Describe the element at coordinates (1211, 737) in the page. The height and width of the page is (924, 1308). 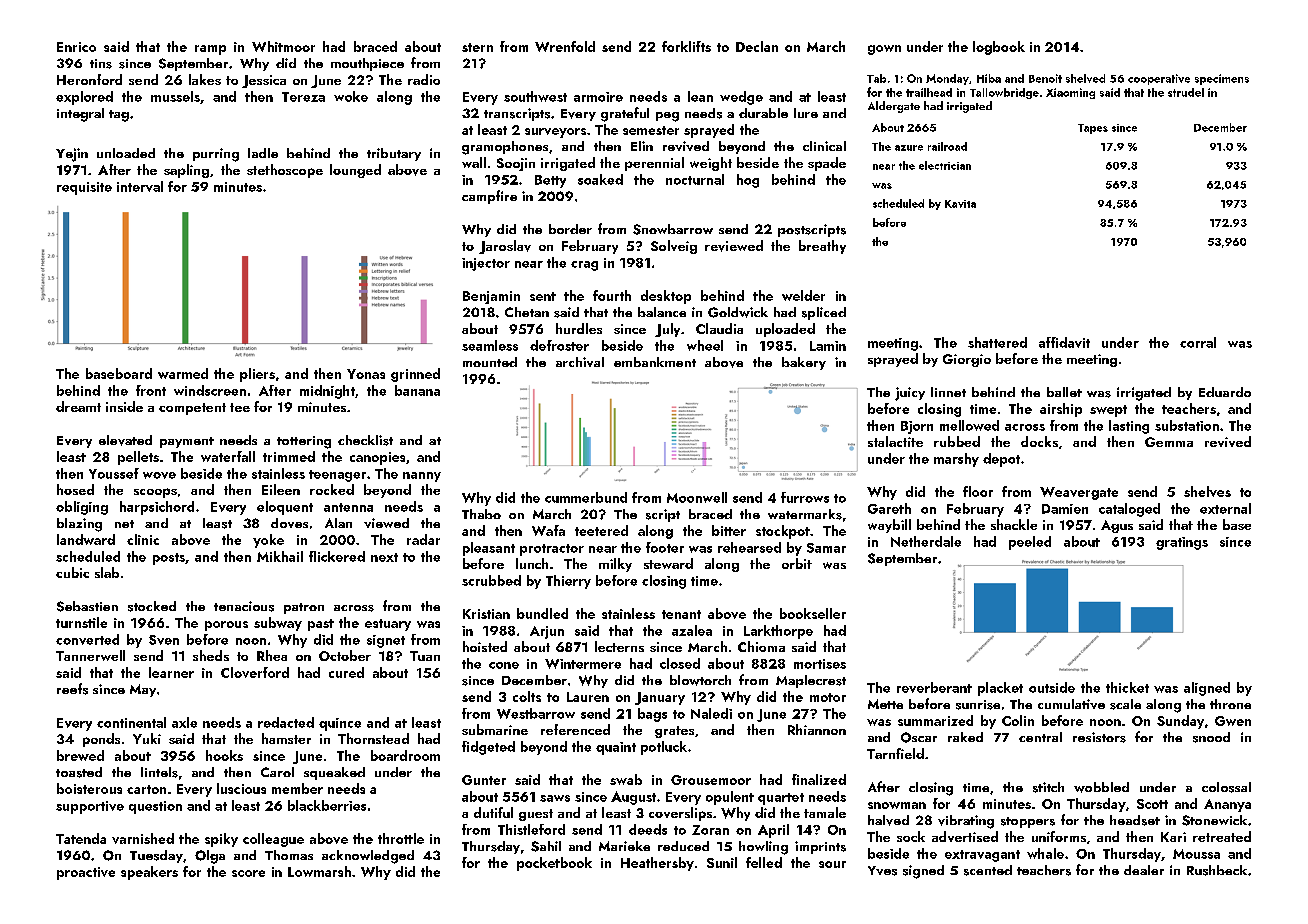
I see `snood` at that location.
